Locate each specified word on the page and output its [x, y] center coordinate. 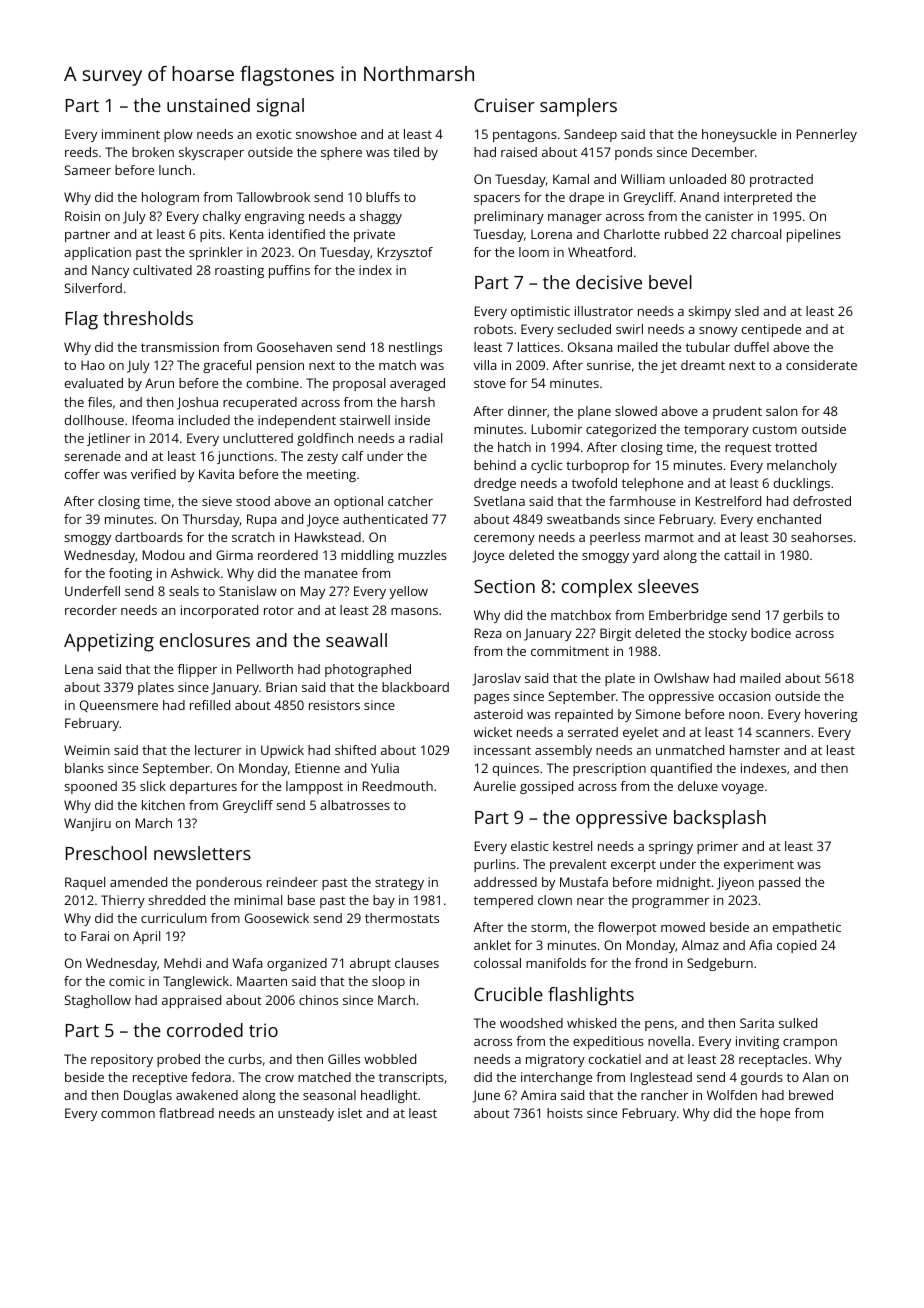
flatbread [186, 1113]
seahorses [822, 537]
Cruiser [504, 105]
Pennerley [827, 135]
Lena [79, 669]
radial [426, 438]
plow [178, 135]
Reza [488, 633]
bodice [771, 633]
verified [153, 474]
